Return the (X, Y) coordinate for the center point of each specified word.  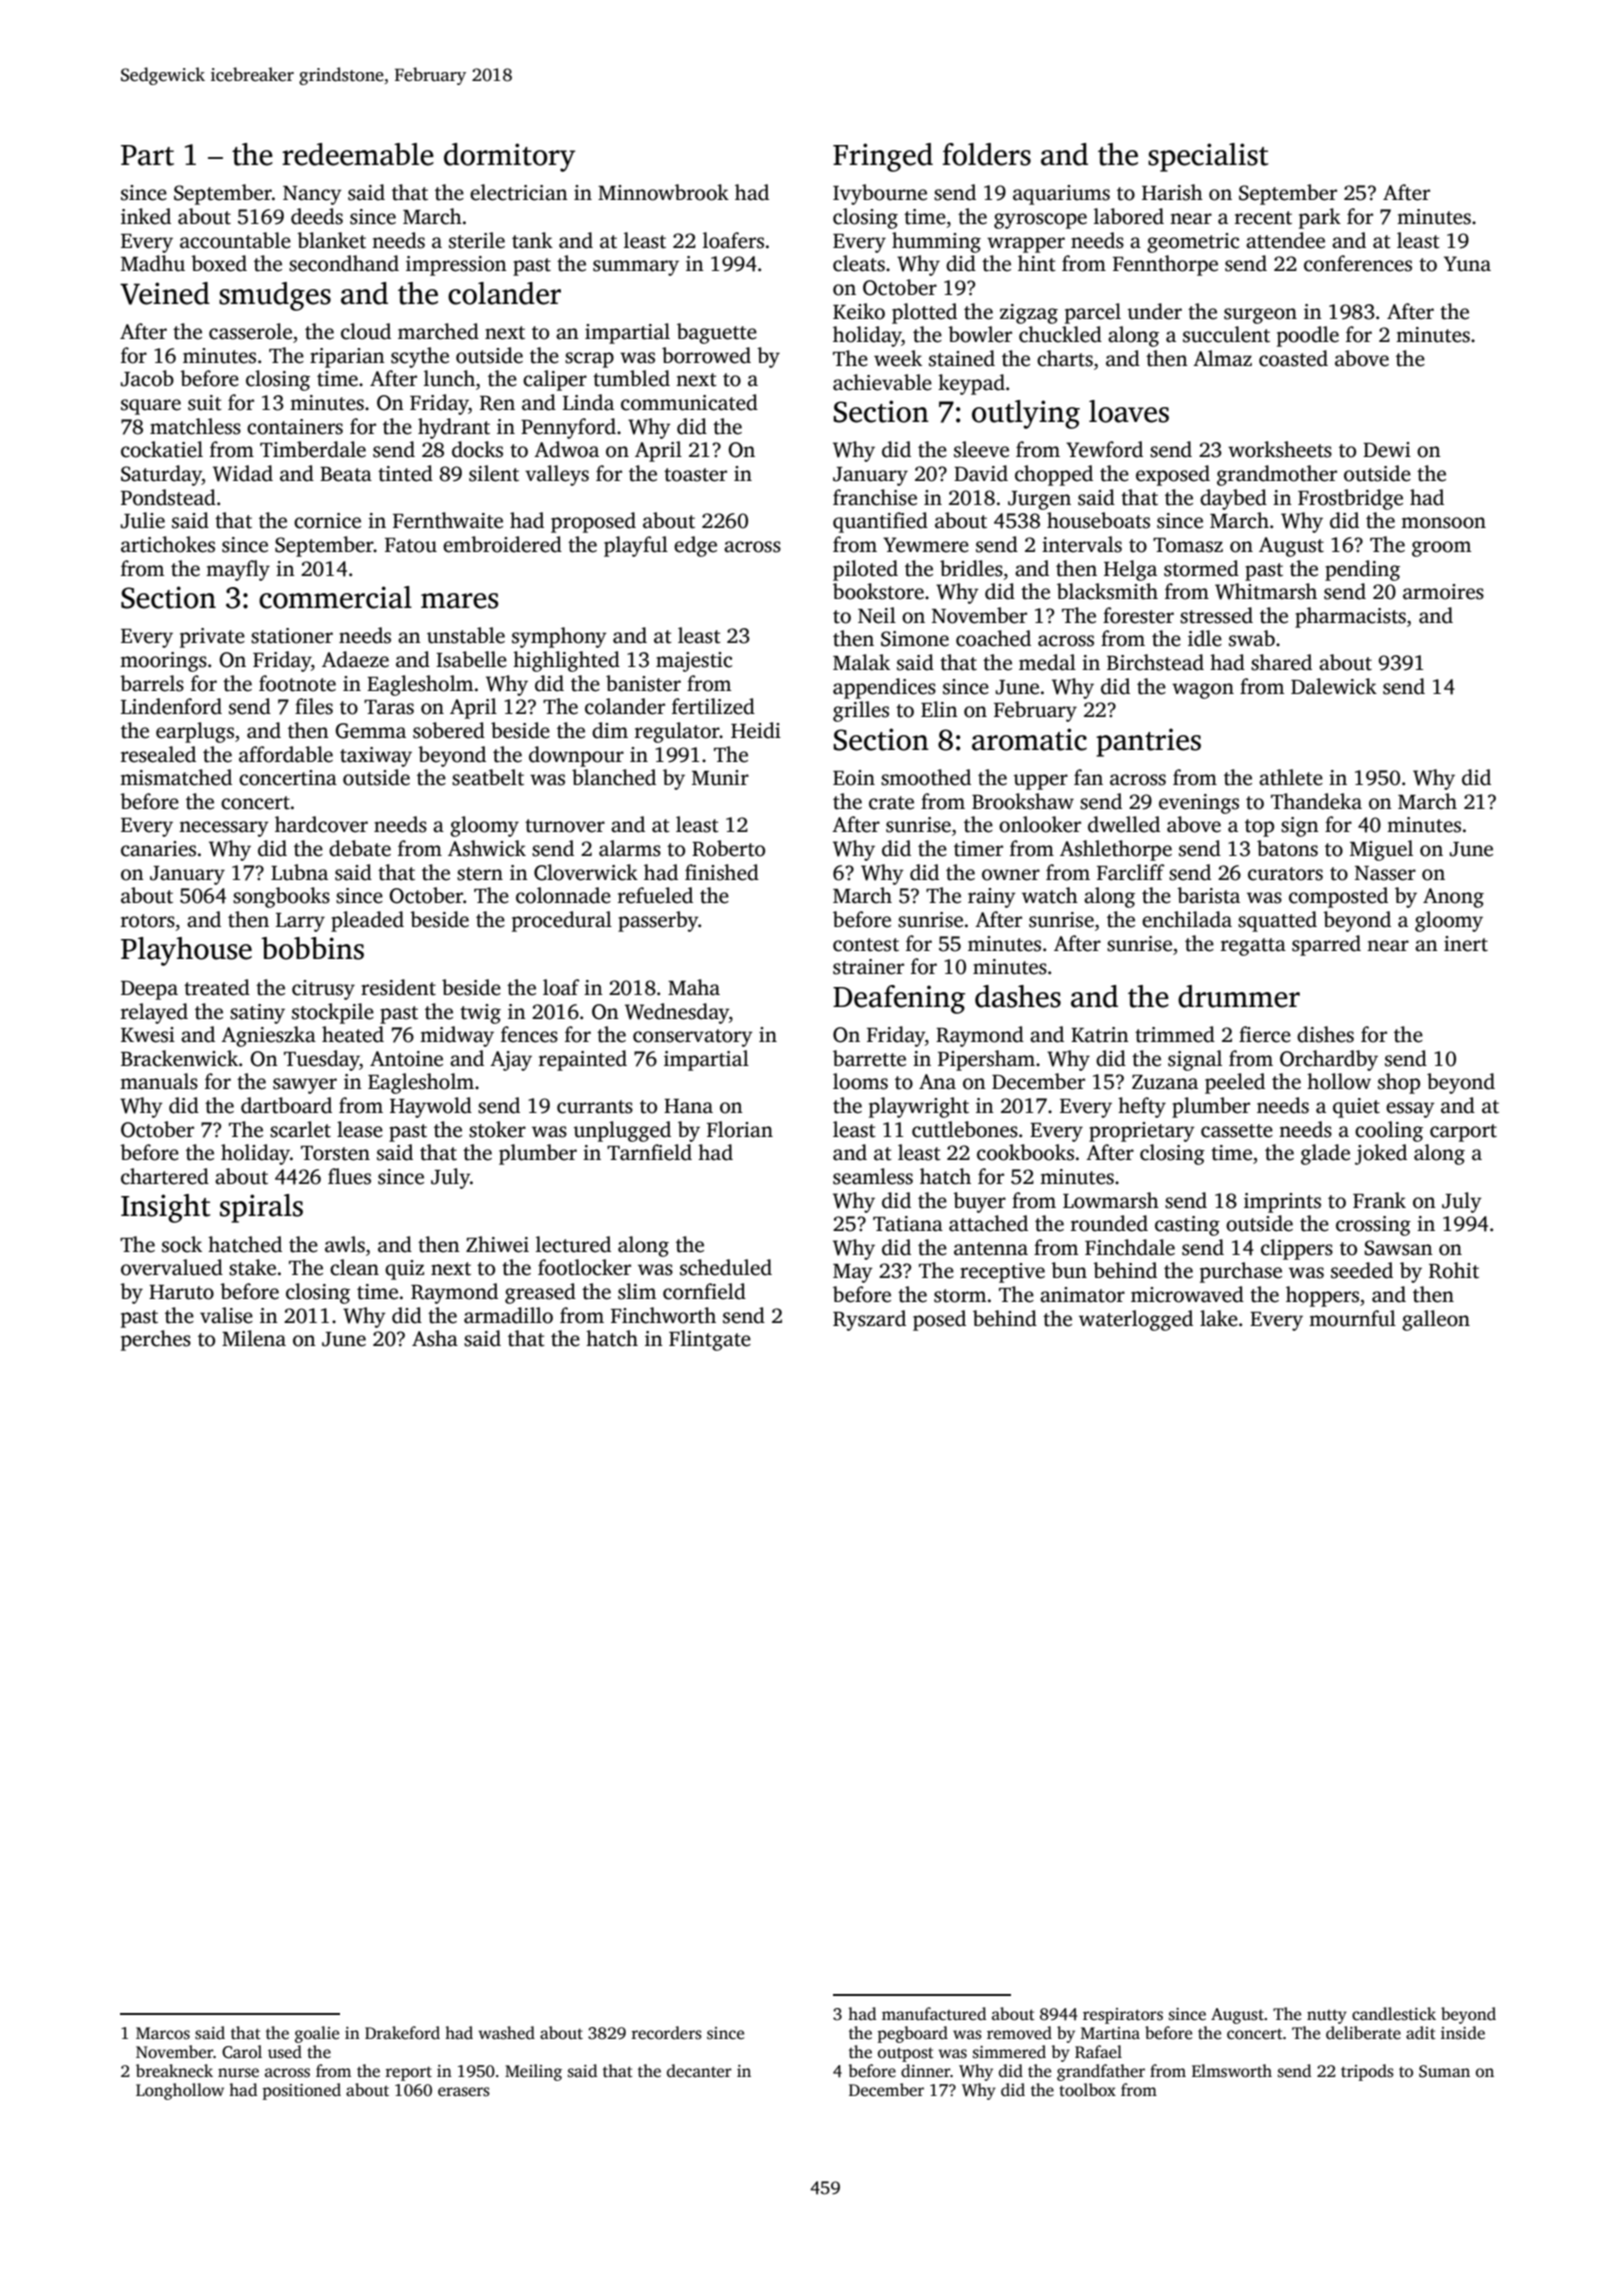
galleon (1436, 1320)
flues (349, 1176)
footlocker (584, 1267)
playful (636, 546)
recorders (667, 2033)
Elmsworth (1232, 2071)
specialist (1208, 157)
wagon (1203, 691)
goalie (317, 2034)
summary (636, 268)
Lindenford (171, 706)
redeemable (358, 154)
